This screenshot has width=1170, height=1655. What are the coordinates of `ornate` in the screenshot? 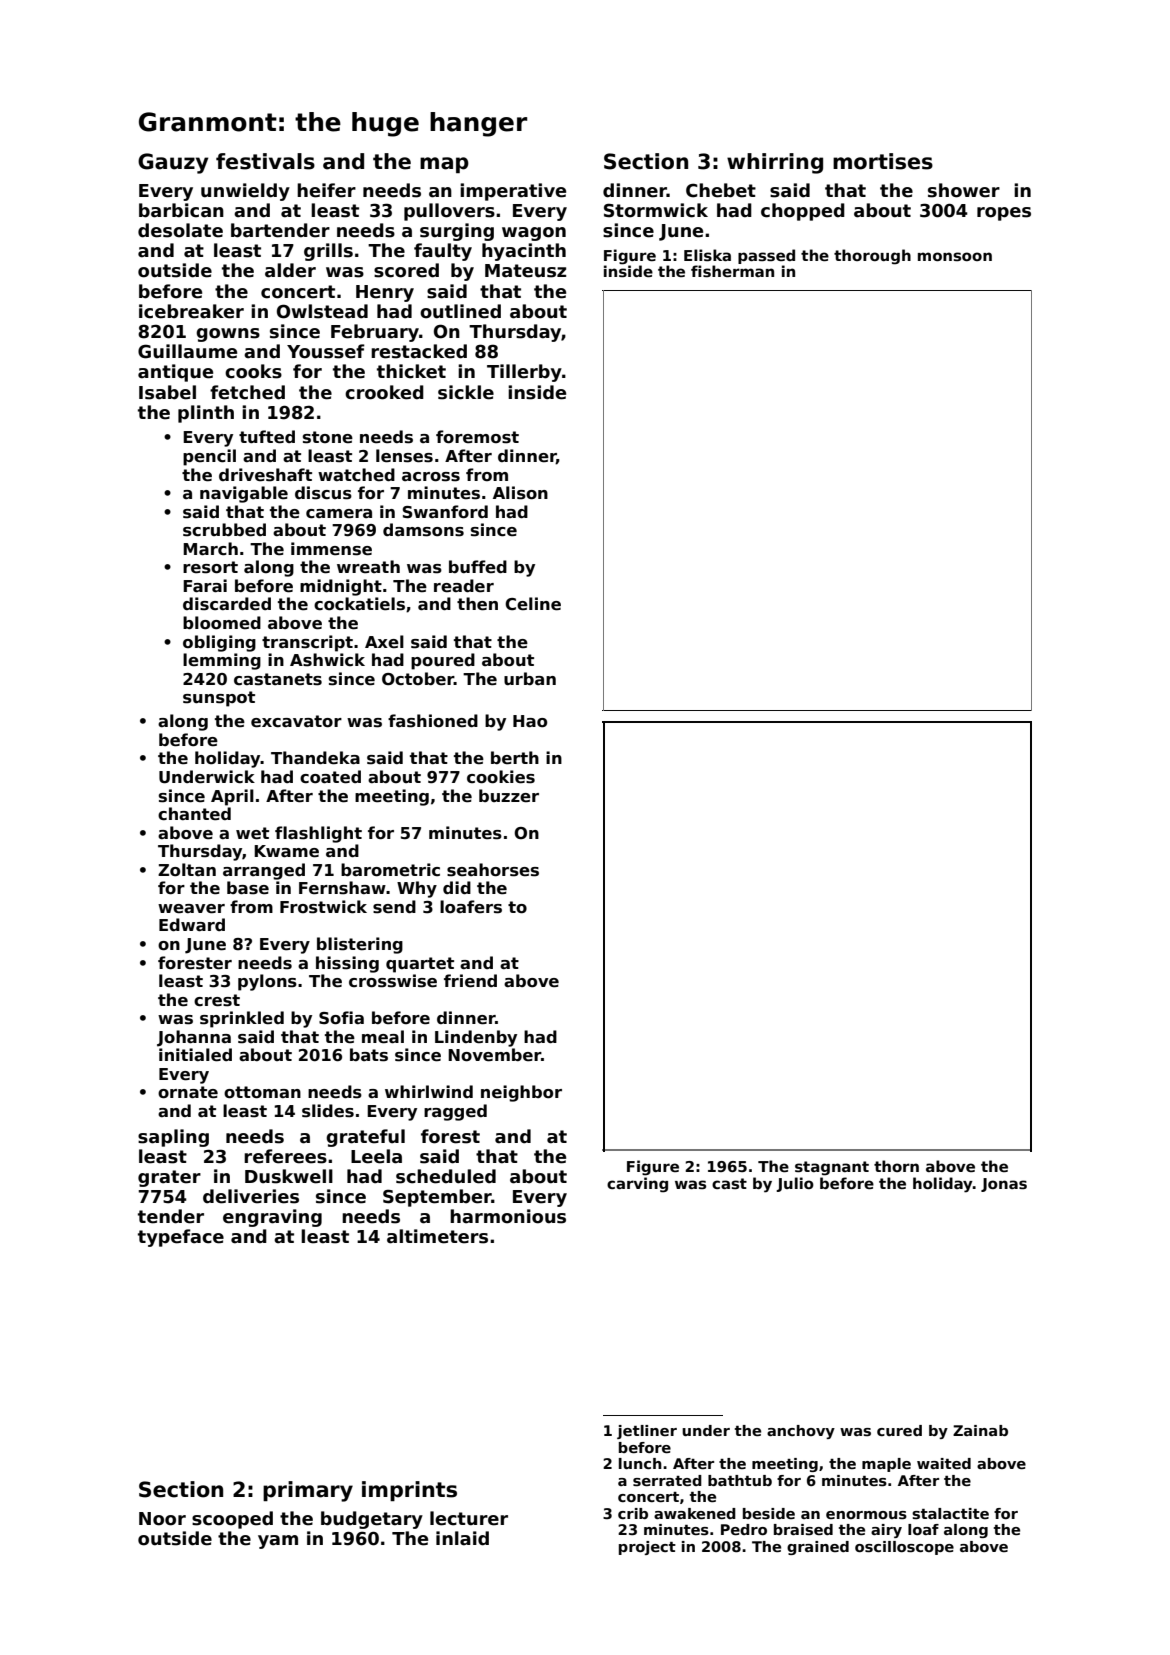 It's located at (188, 1092).
